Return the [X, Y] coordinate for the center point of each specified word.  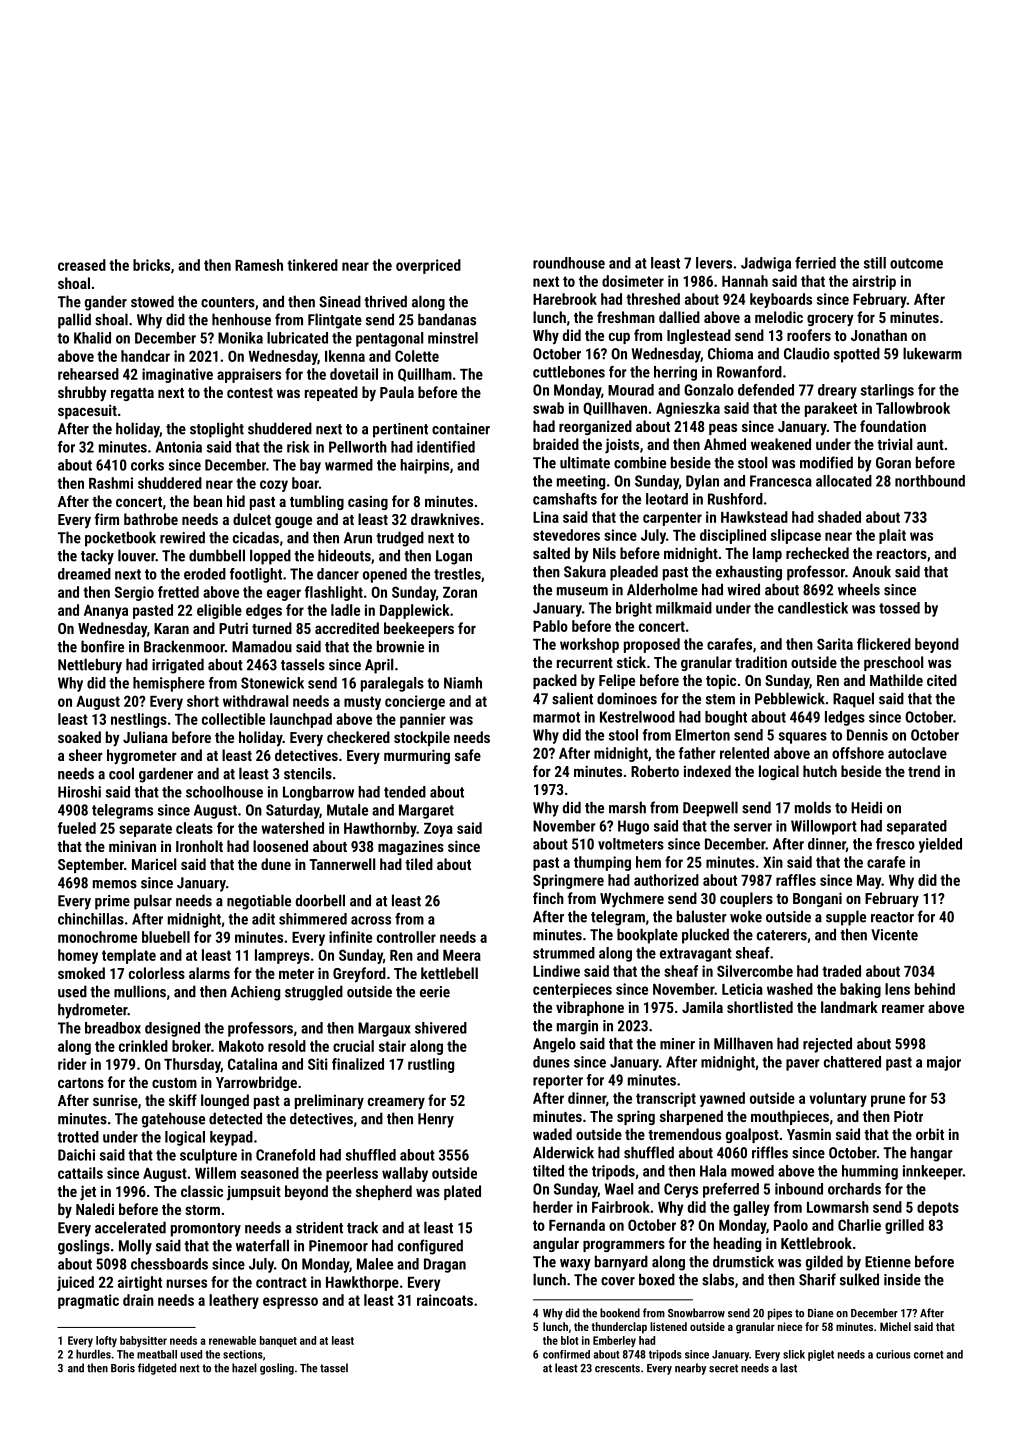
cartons [81, 1083]
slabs [718, 1279]
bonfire [102, 646]
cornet [929, 1355]
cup [619, 338]
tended [405, 792]
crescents [617, 1368]
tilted [548, 1171]
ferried [815, 263]
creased [82, 265]
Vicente [894, 935]
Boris [123, 1368]
